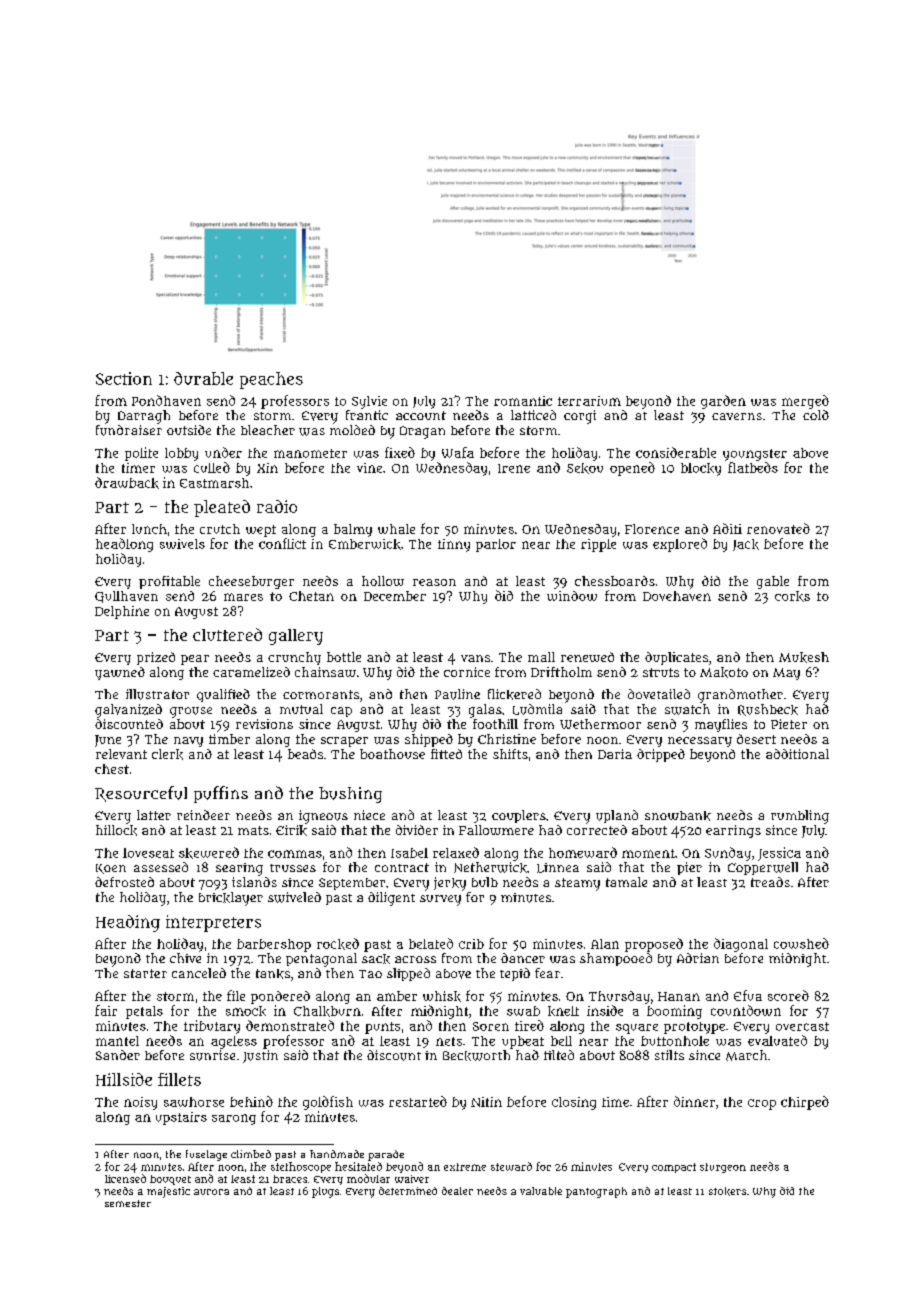 The image size is (924, 1308). Describe the element at coordinates (189, 430) in the document. I see `outside` at that location.
